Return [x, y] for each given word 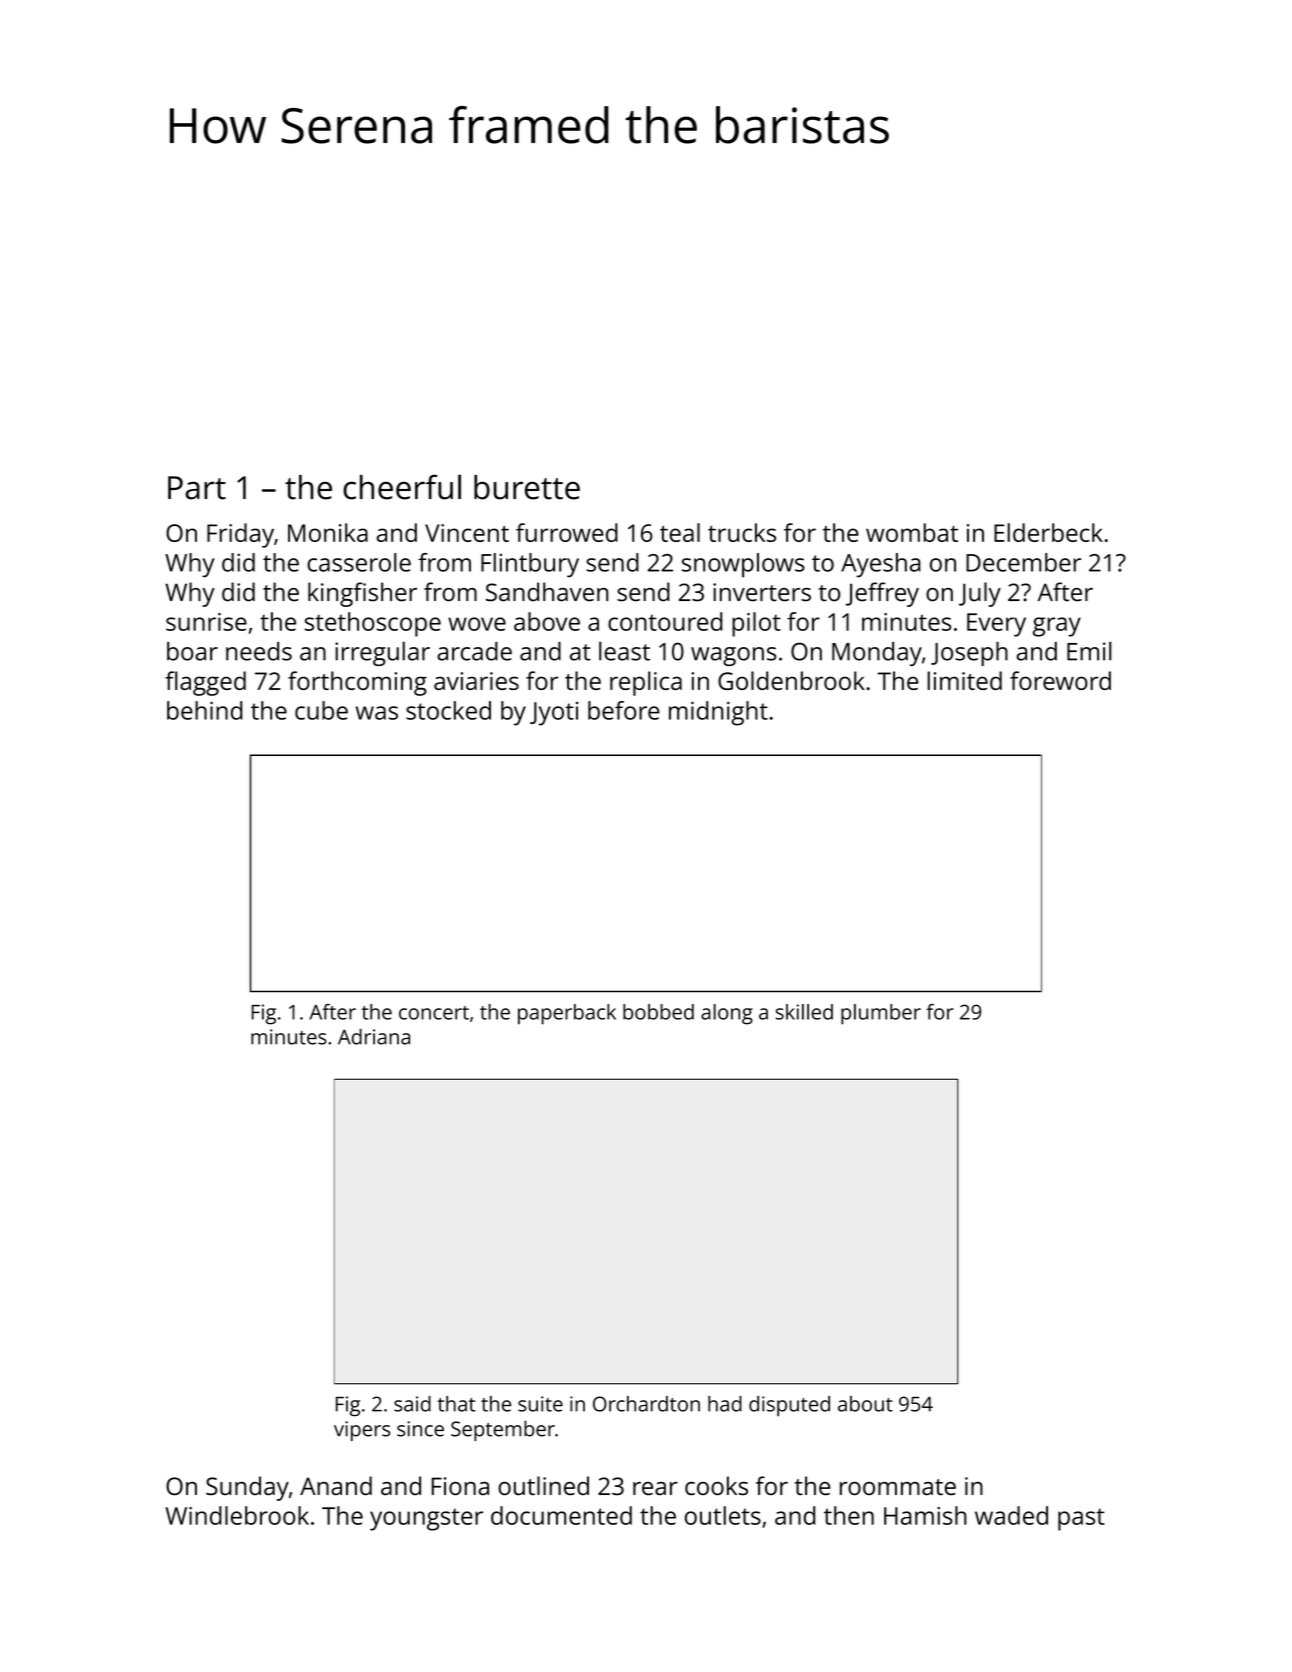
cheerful [402, 487]
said [412, 1404]
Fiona [460, 1486]
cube [321, 710]
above [547, 621]
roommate [898, 1487]
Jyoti [554, 714]
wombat [912, 532]
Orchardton [646, 1404]
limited [964, 680]
